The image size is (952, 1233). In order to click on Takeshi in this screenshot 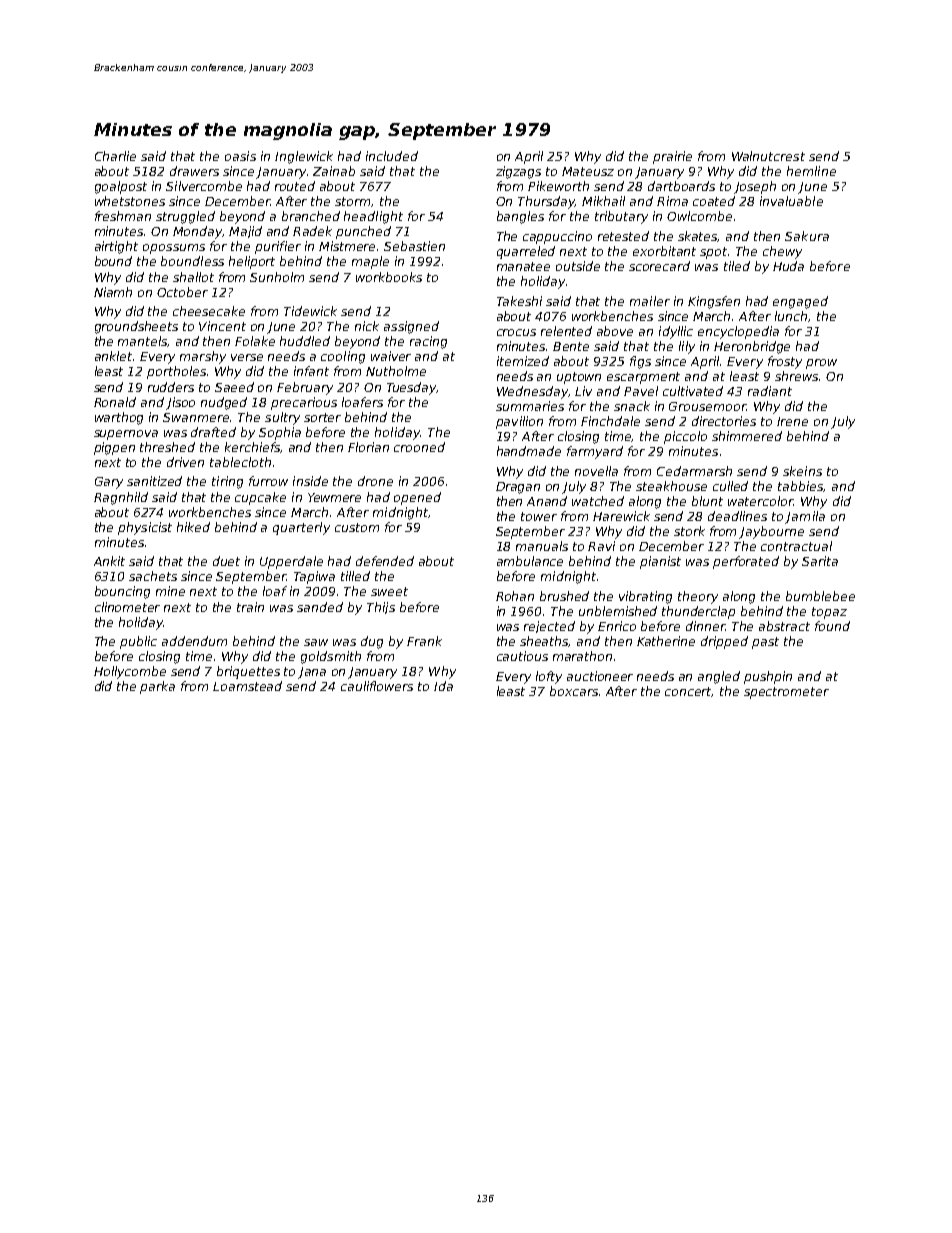, I will do `click(519, 301)`.
